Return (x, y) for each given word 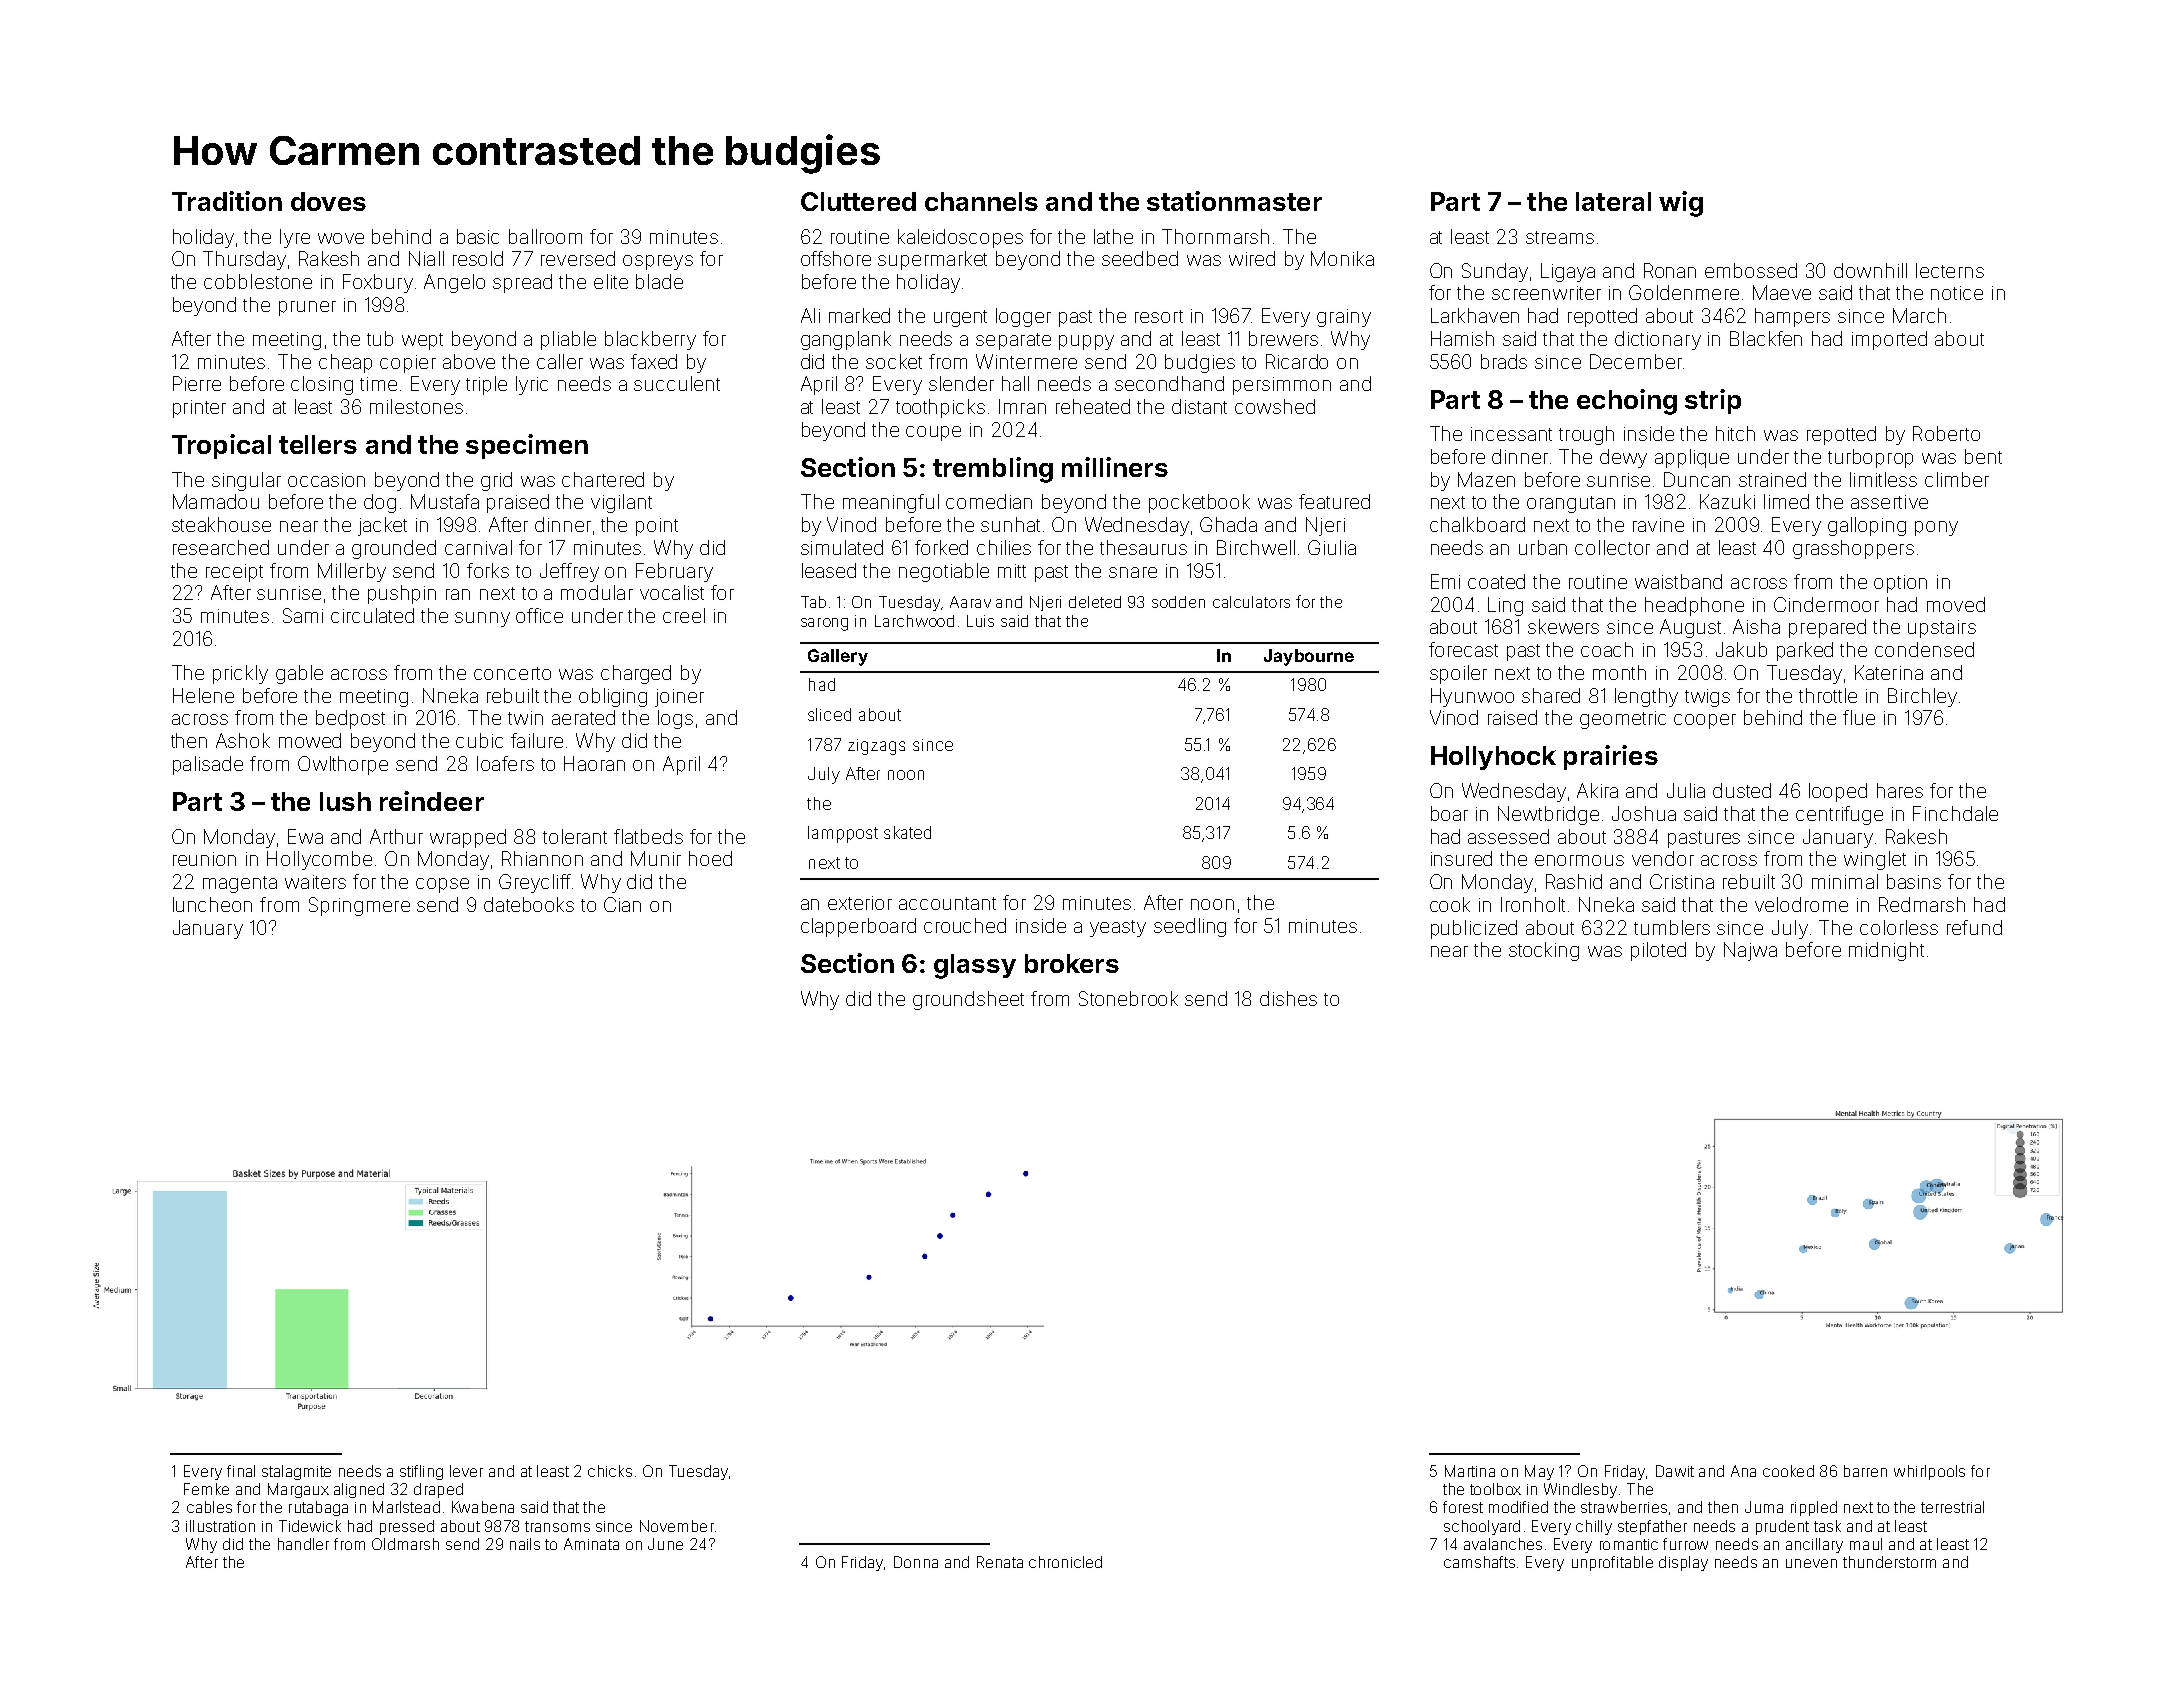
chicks (610, 1471)
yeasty (1118, 928)
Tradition (227, 201)
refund (1974, 927)
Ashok (243, 740)
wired (1252, 258)
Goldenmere (1684, 292)
